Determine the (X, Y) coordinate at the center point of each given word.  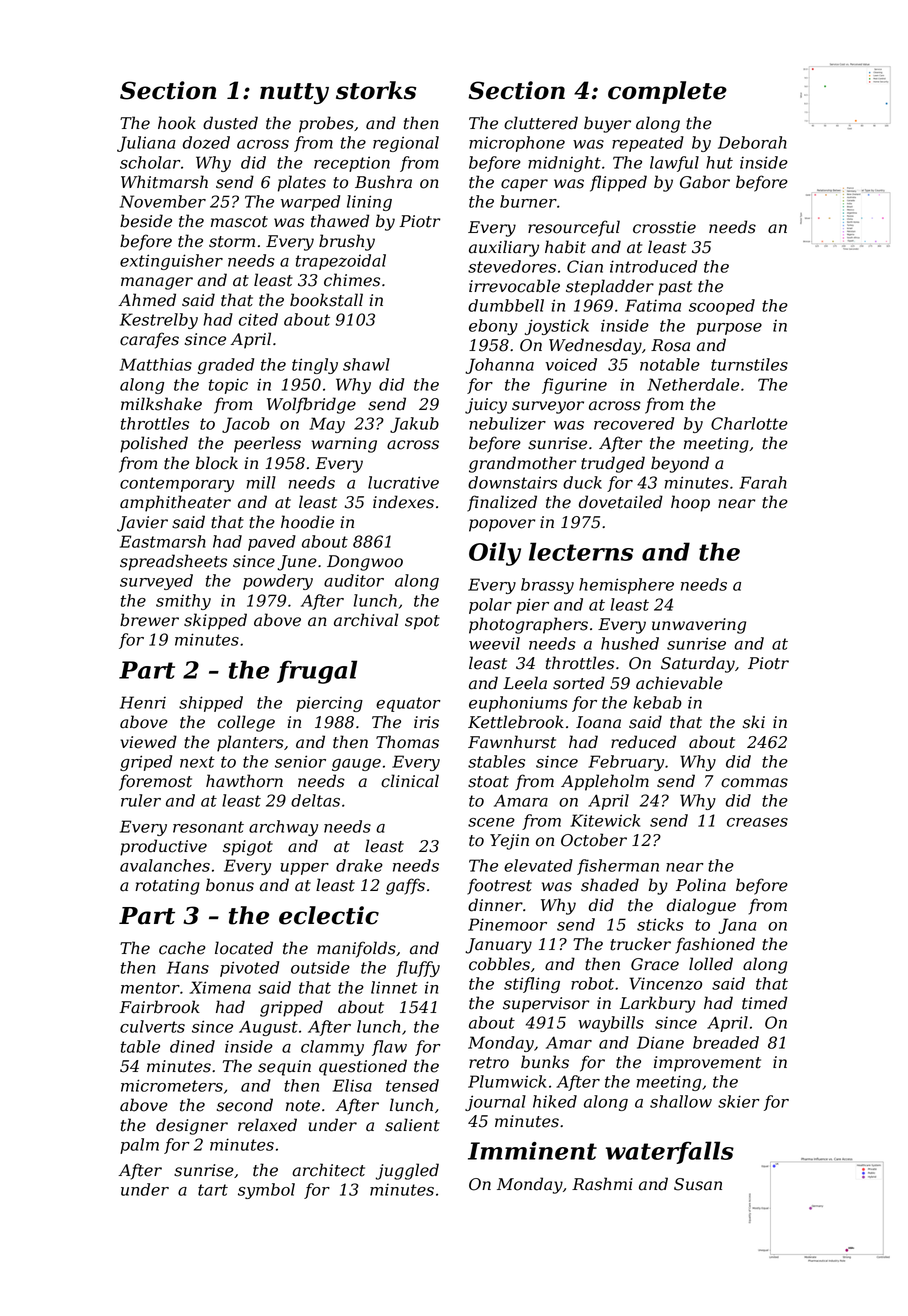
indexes (403, 502)
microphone (517, 144)
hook (177, 123)
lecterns (581, 551)
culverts (152, 1026)
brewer (149, 620)
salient (412, 1125)
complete (667, 92)
